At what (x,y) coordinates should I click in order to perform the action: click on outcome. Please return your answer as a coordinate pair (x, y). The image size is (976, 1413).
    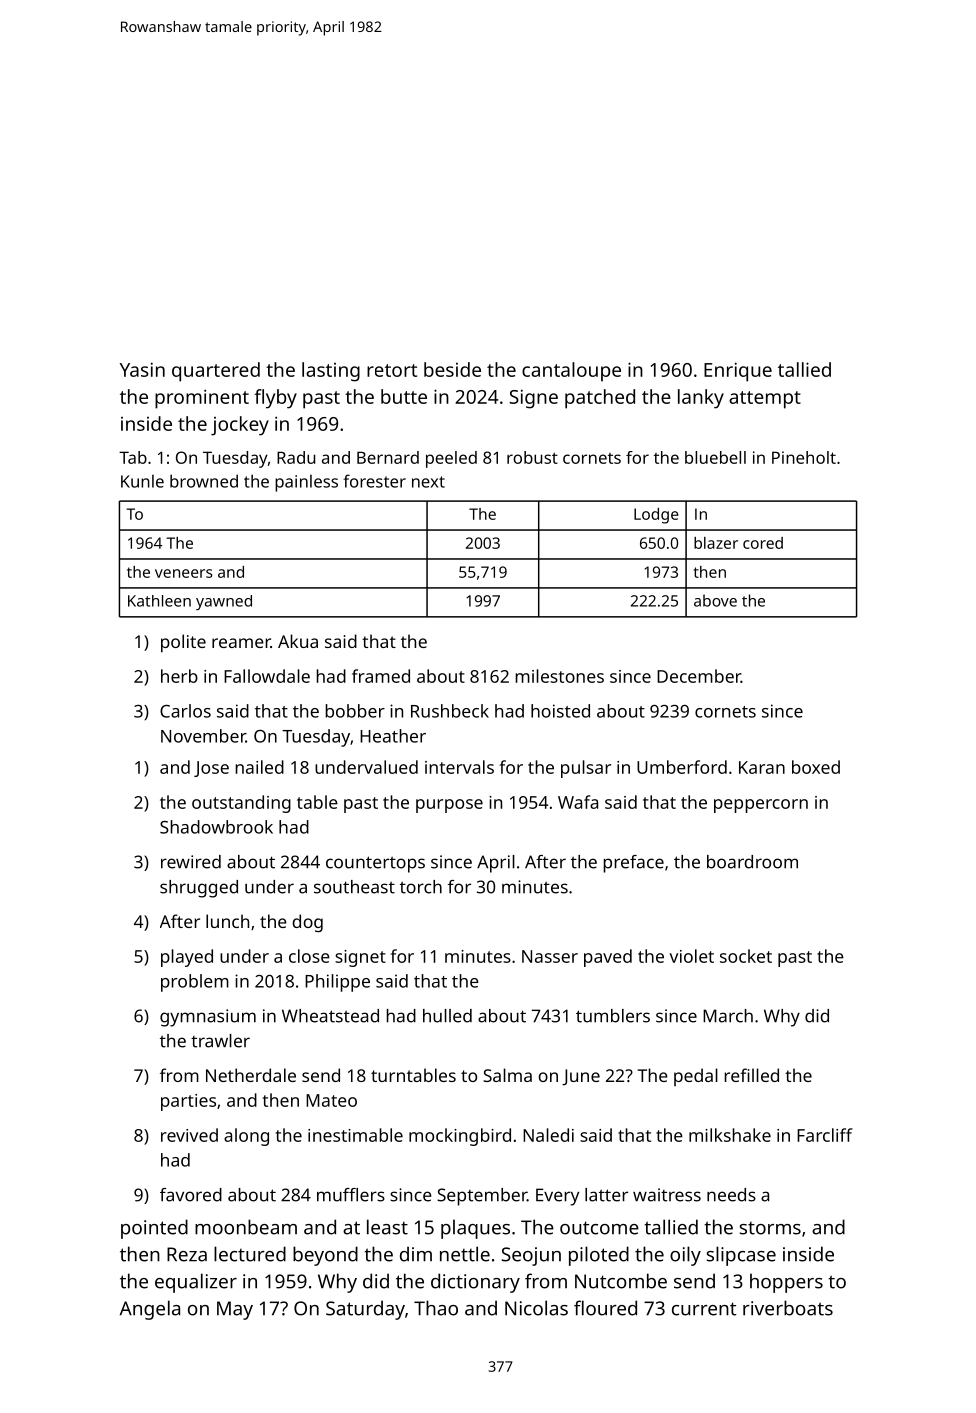
    Looking at the image, I should click on (599, 1228).
